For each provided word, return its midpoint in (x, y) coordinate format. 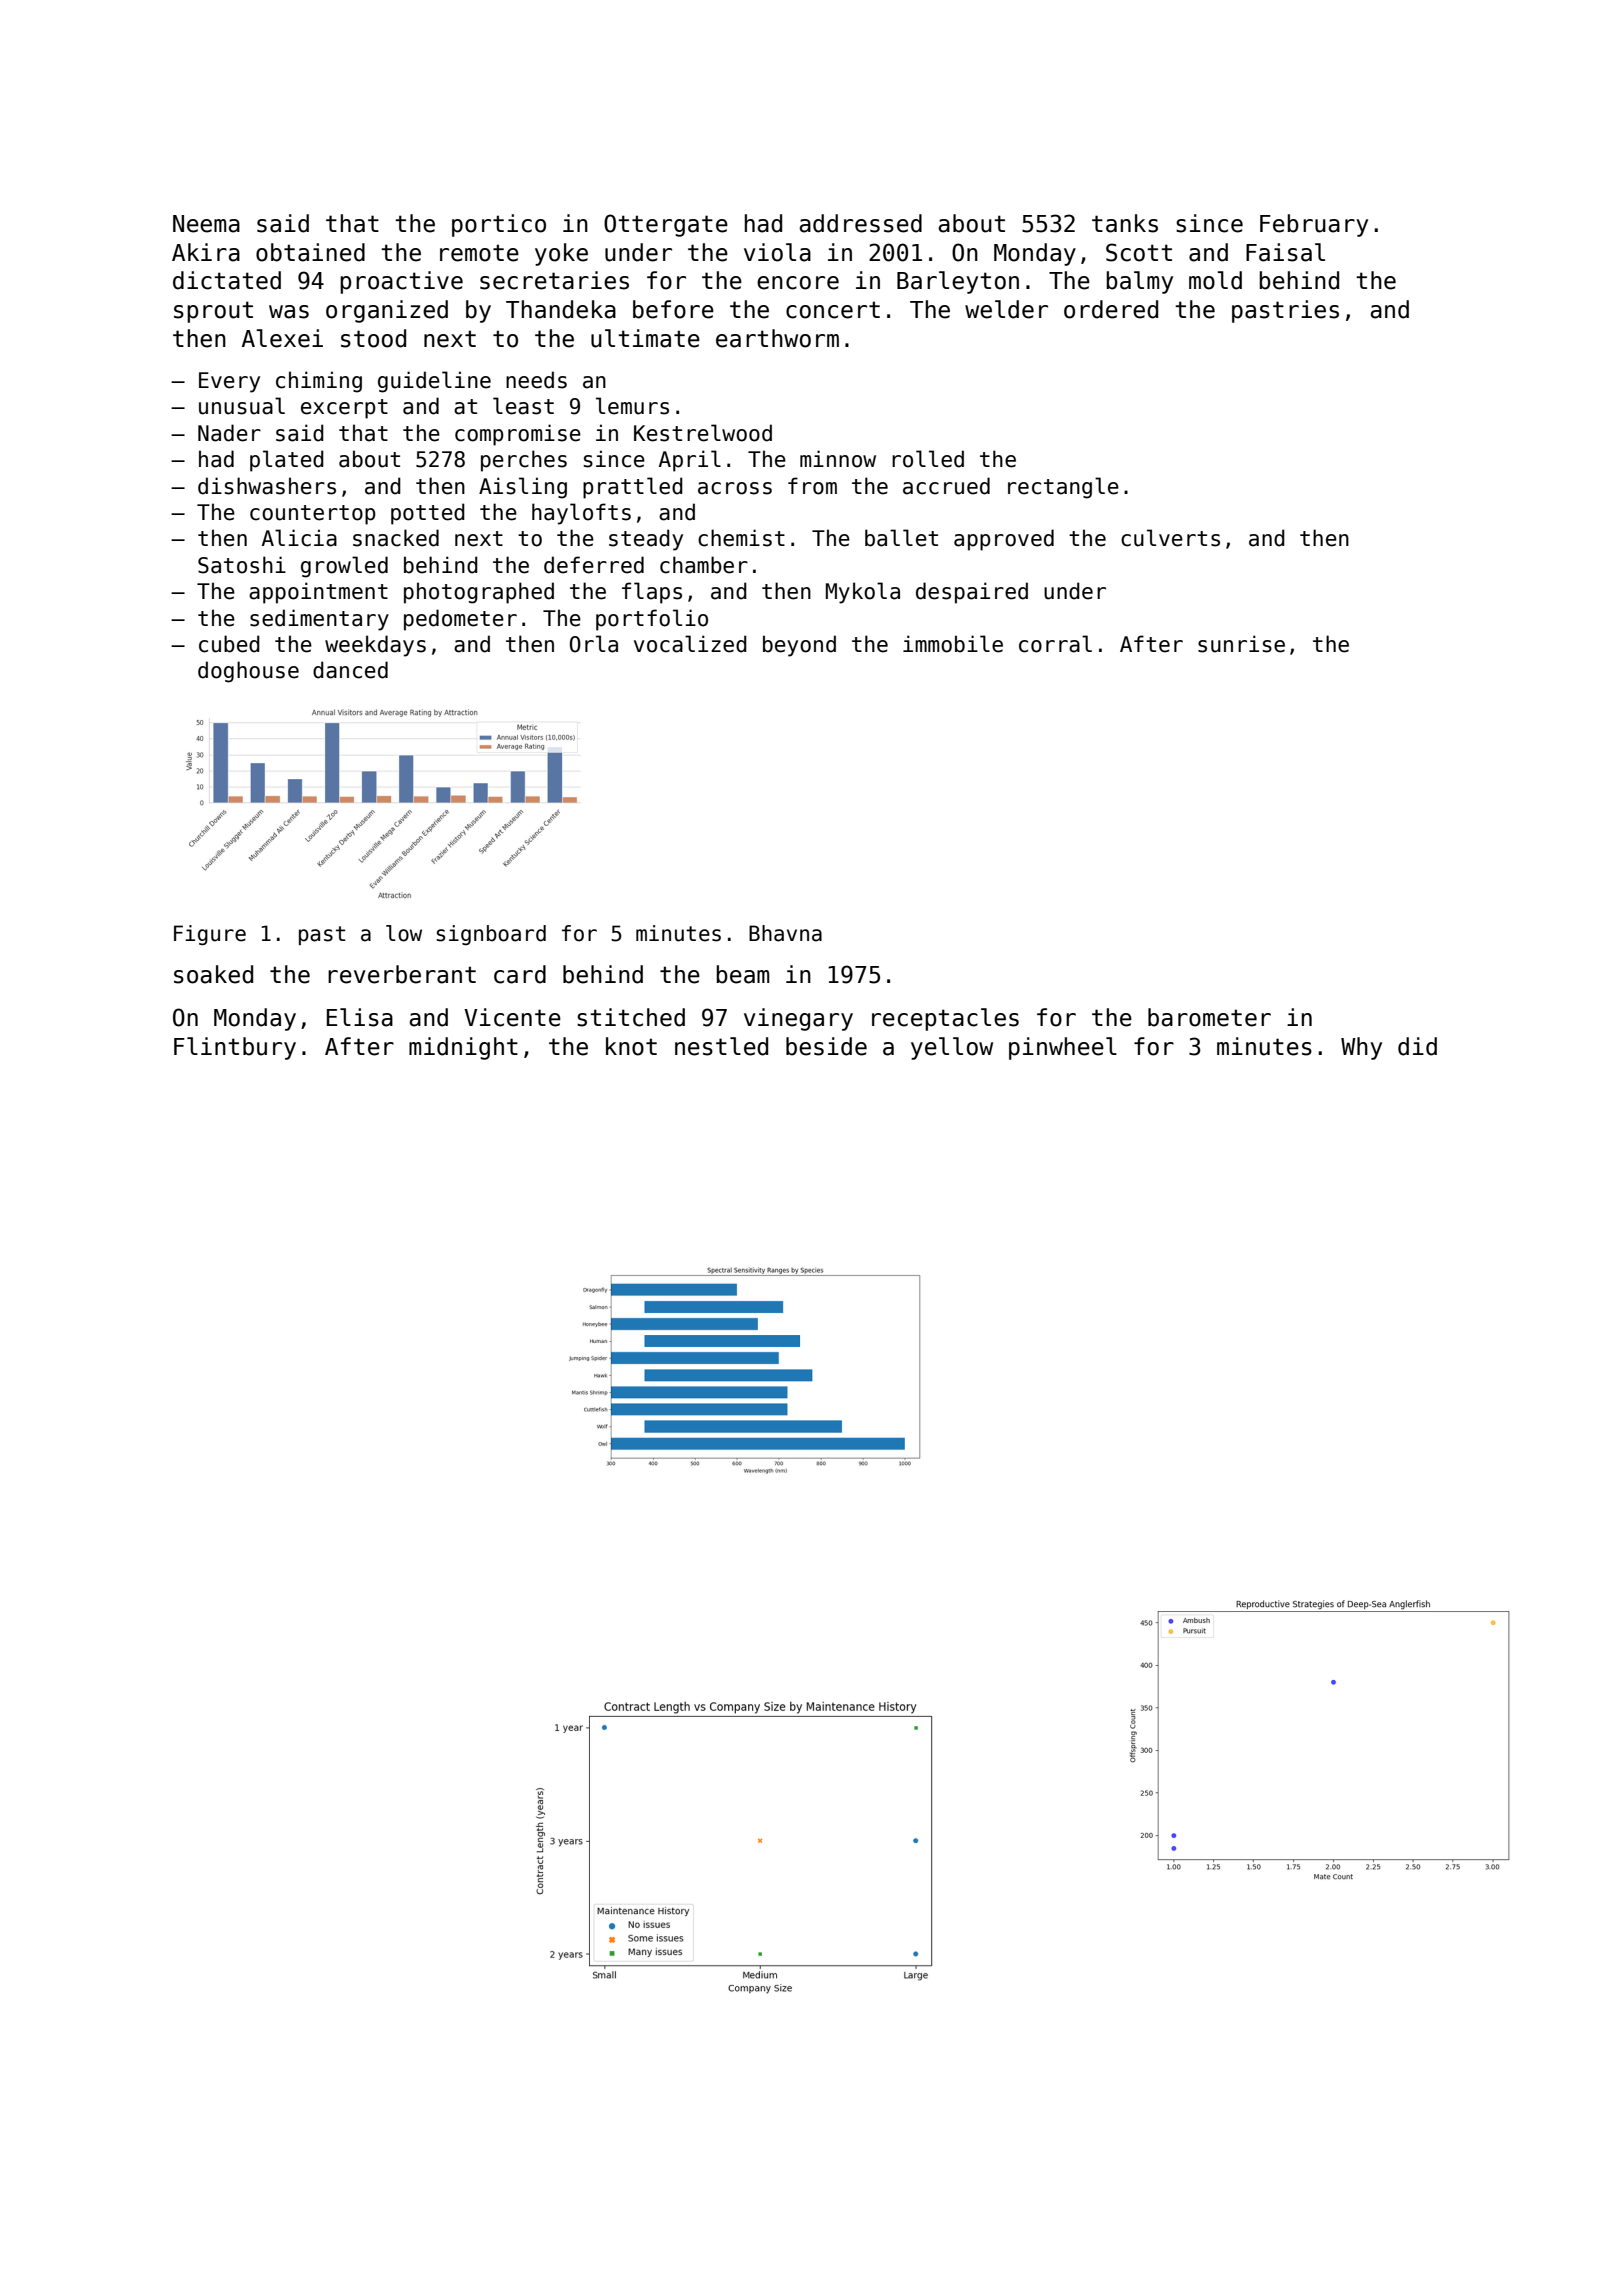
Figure (210, 935)
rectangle (1063, 488)
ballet (901, 538)
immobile (953, 644)
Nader (229, 433)
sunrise (1241, 644)
